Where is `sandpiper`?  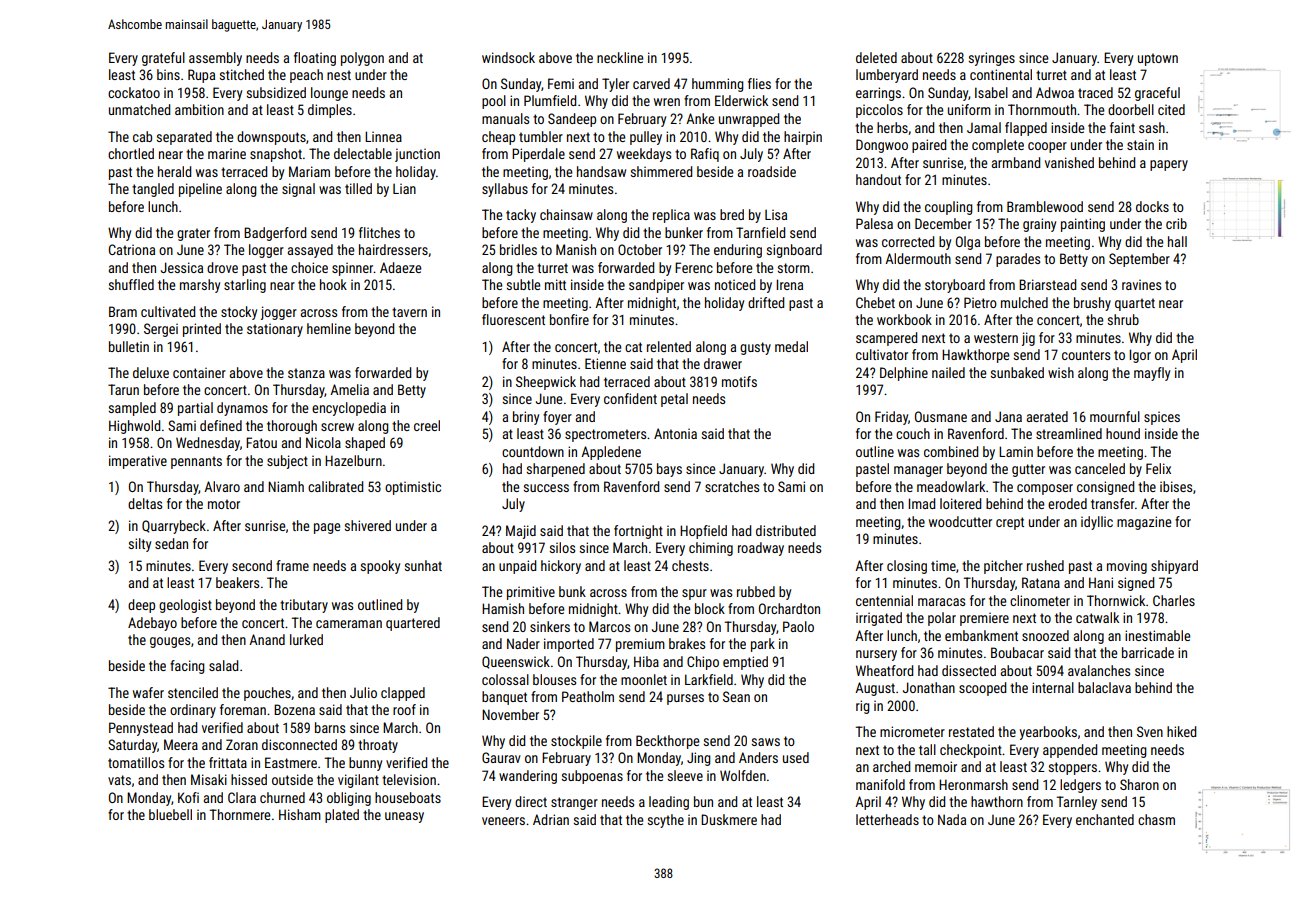 sandpiper is located at coordinates (656, 286).
